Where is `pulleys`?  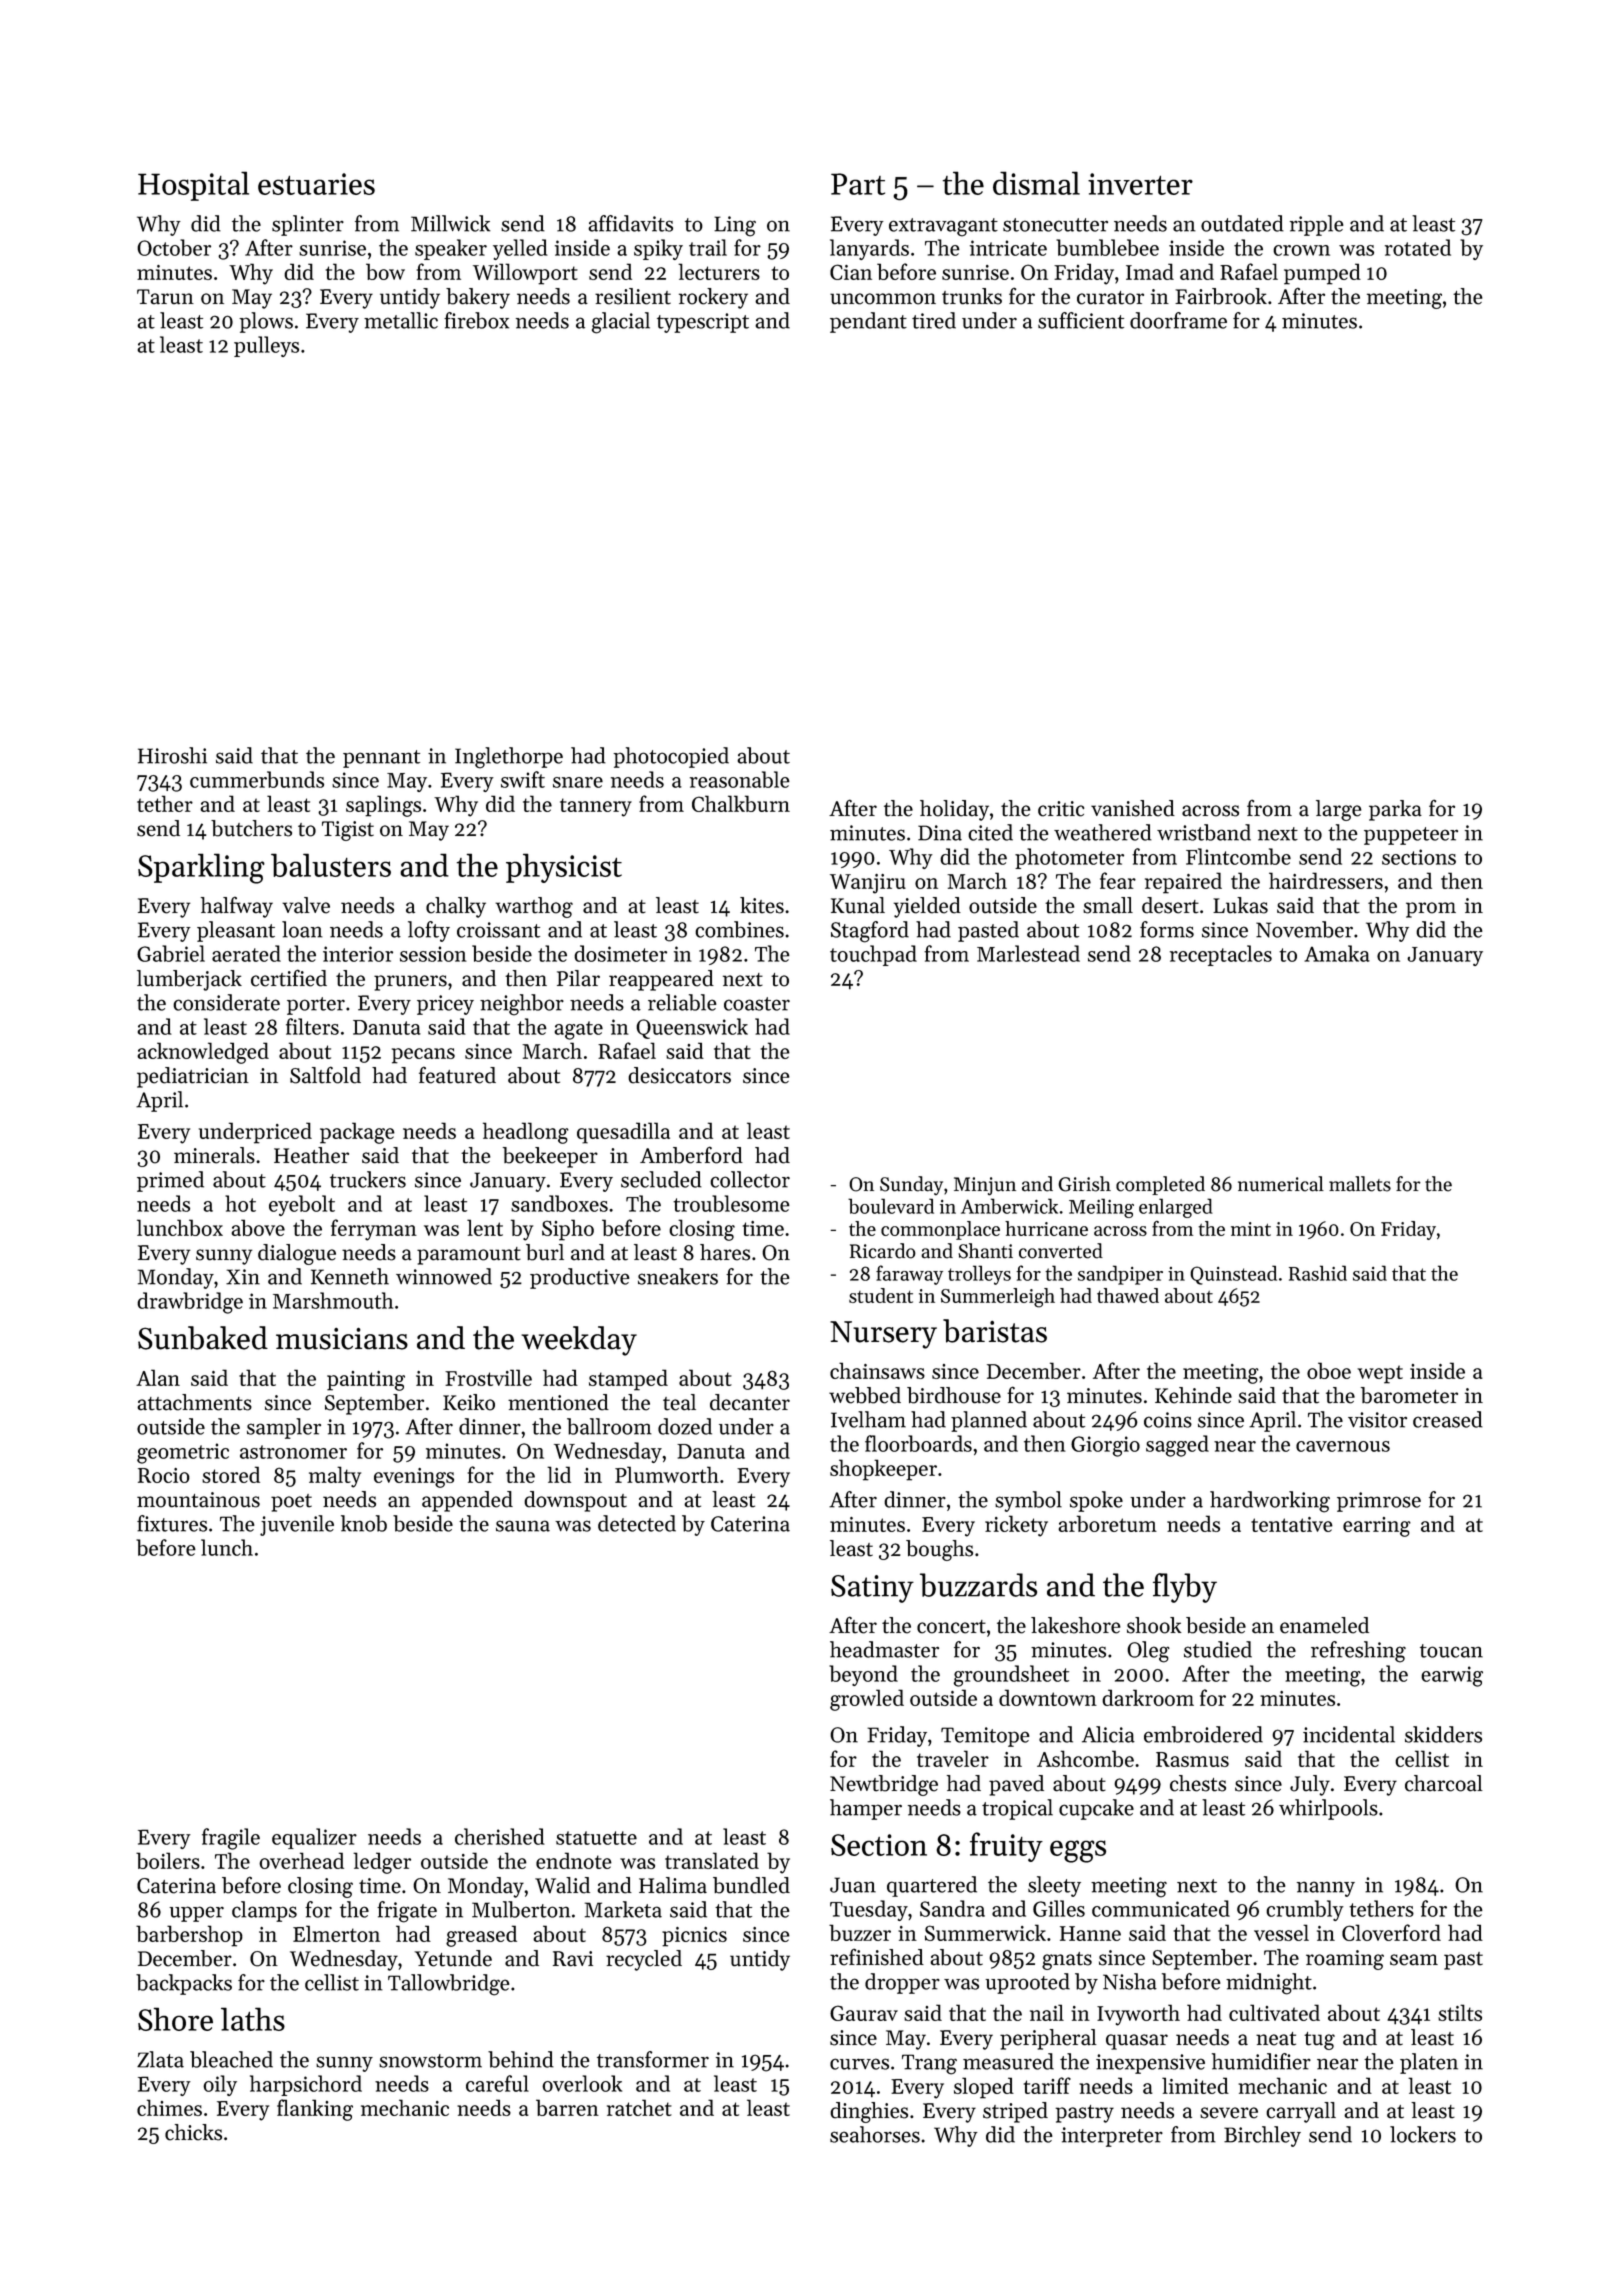 pulleys is located at coordinates (266, 346).
